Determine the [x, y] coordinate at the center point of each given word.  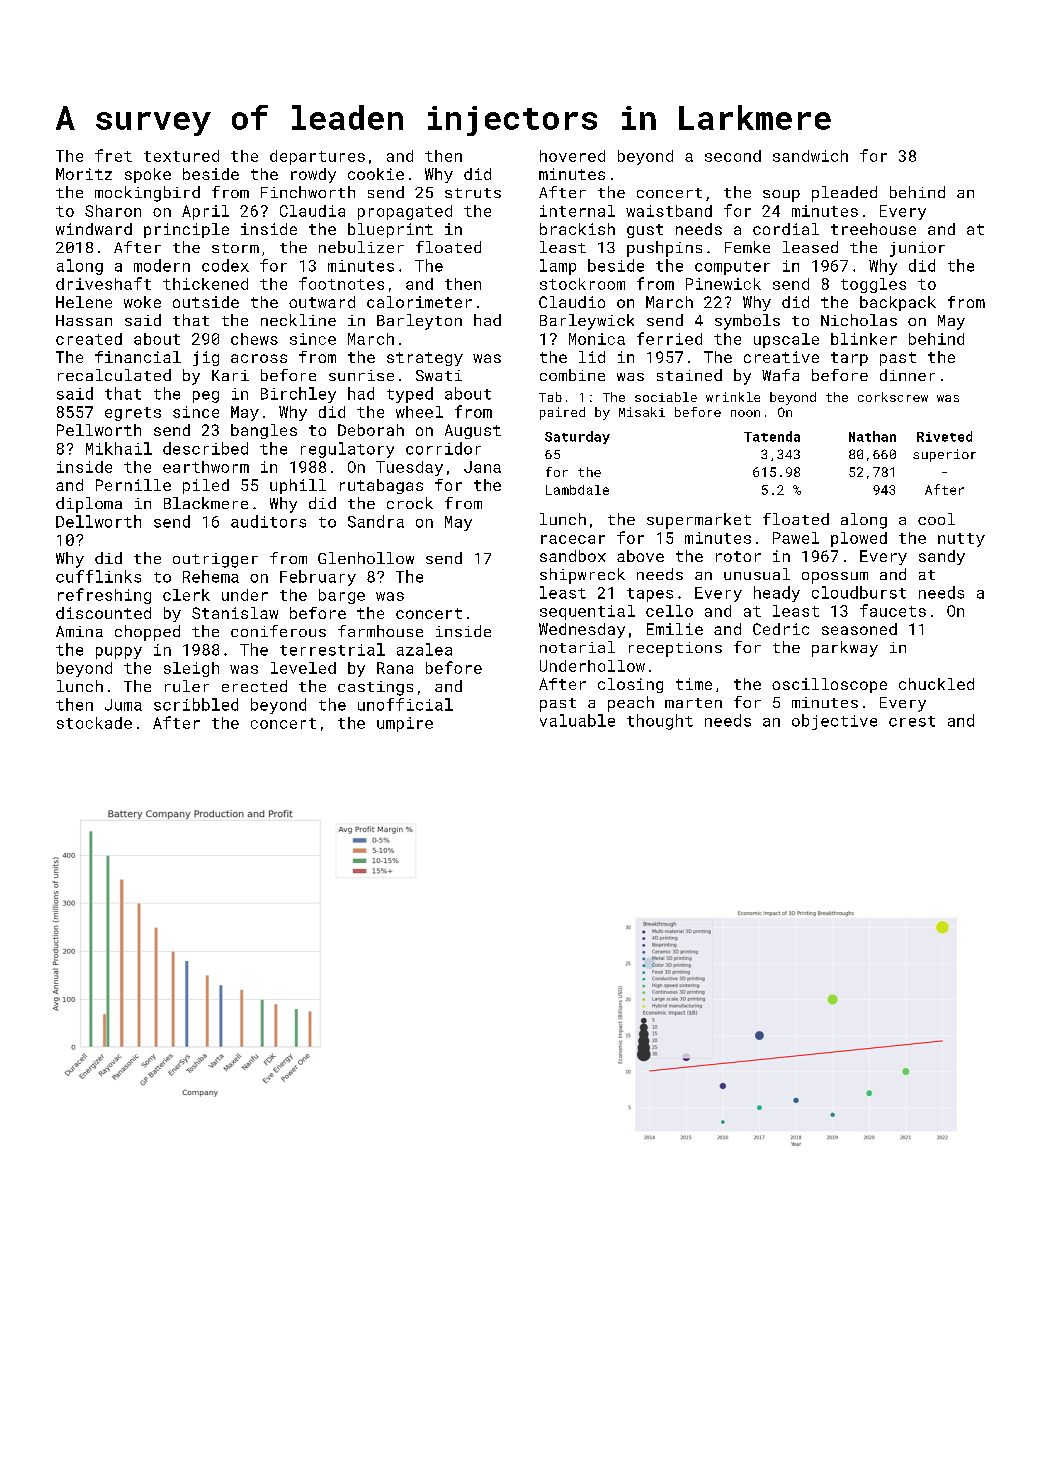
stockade [94, 723]
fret [113, 155]
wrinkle [733, 397]
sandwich [810, 156]
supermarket [699, 521]
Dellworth [98, 521]
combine [572, 375]
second [733, 156]
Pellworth [99, 430]
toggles [873, 285]
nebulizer [361, 247]
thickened [205, 284]
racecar [573, 539]
